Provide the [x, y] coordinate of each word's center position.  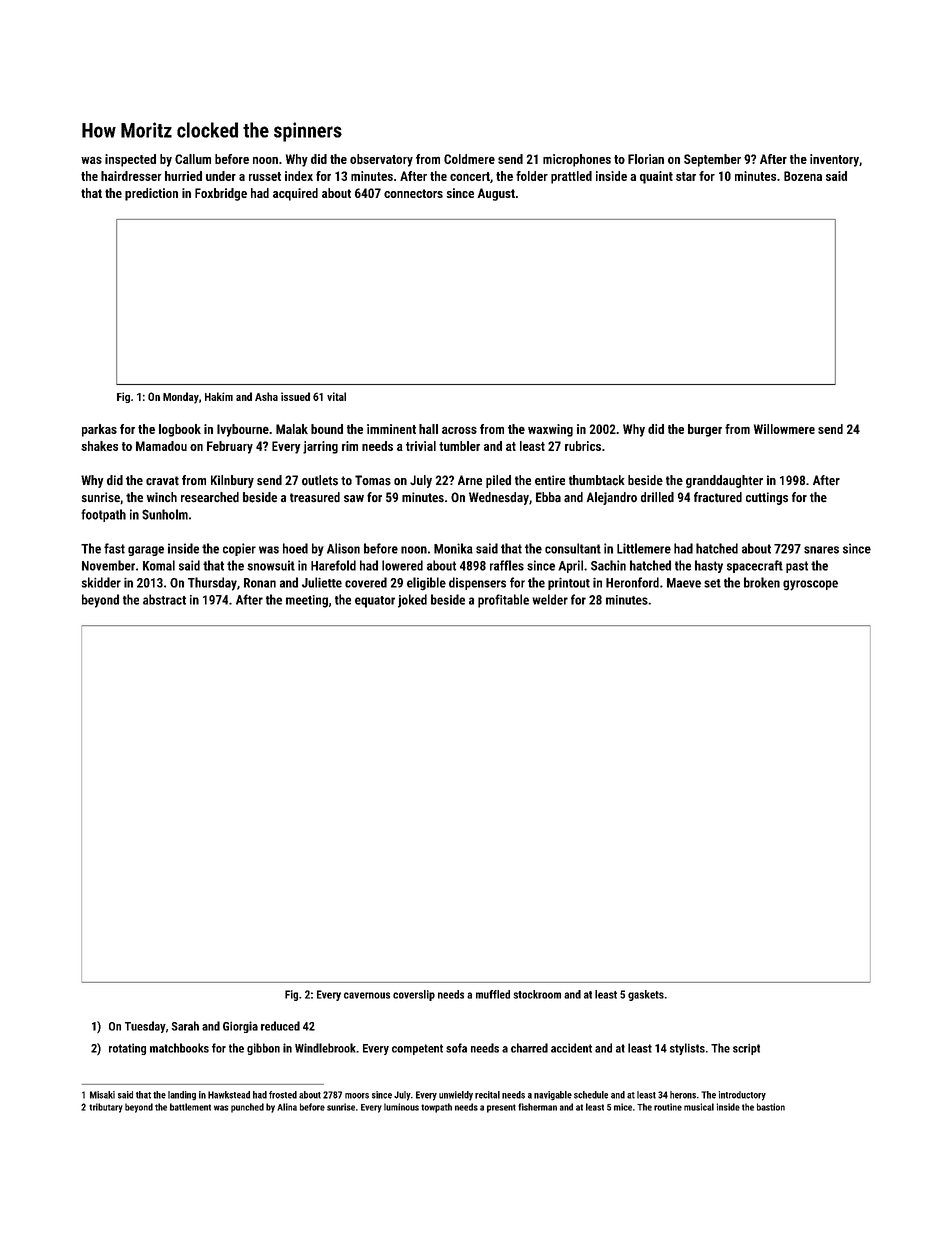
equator [375, 602]
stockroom [537, 994]
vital [336, 396]
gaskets [646, 995]
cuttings [767, 498]
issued [295, 396]
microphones [577, 160]
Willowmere [784, 429]
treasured [315, 497]
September [712, 160]
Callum [193, 159]
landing [182, 1096]
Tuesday [145, 1027]
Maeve [684, 583]
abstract [164, 599]
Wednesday [499, 498]
